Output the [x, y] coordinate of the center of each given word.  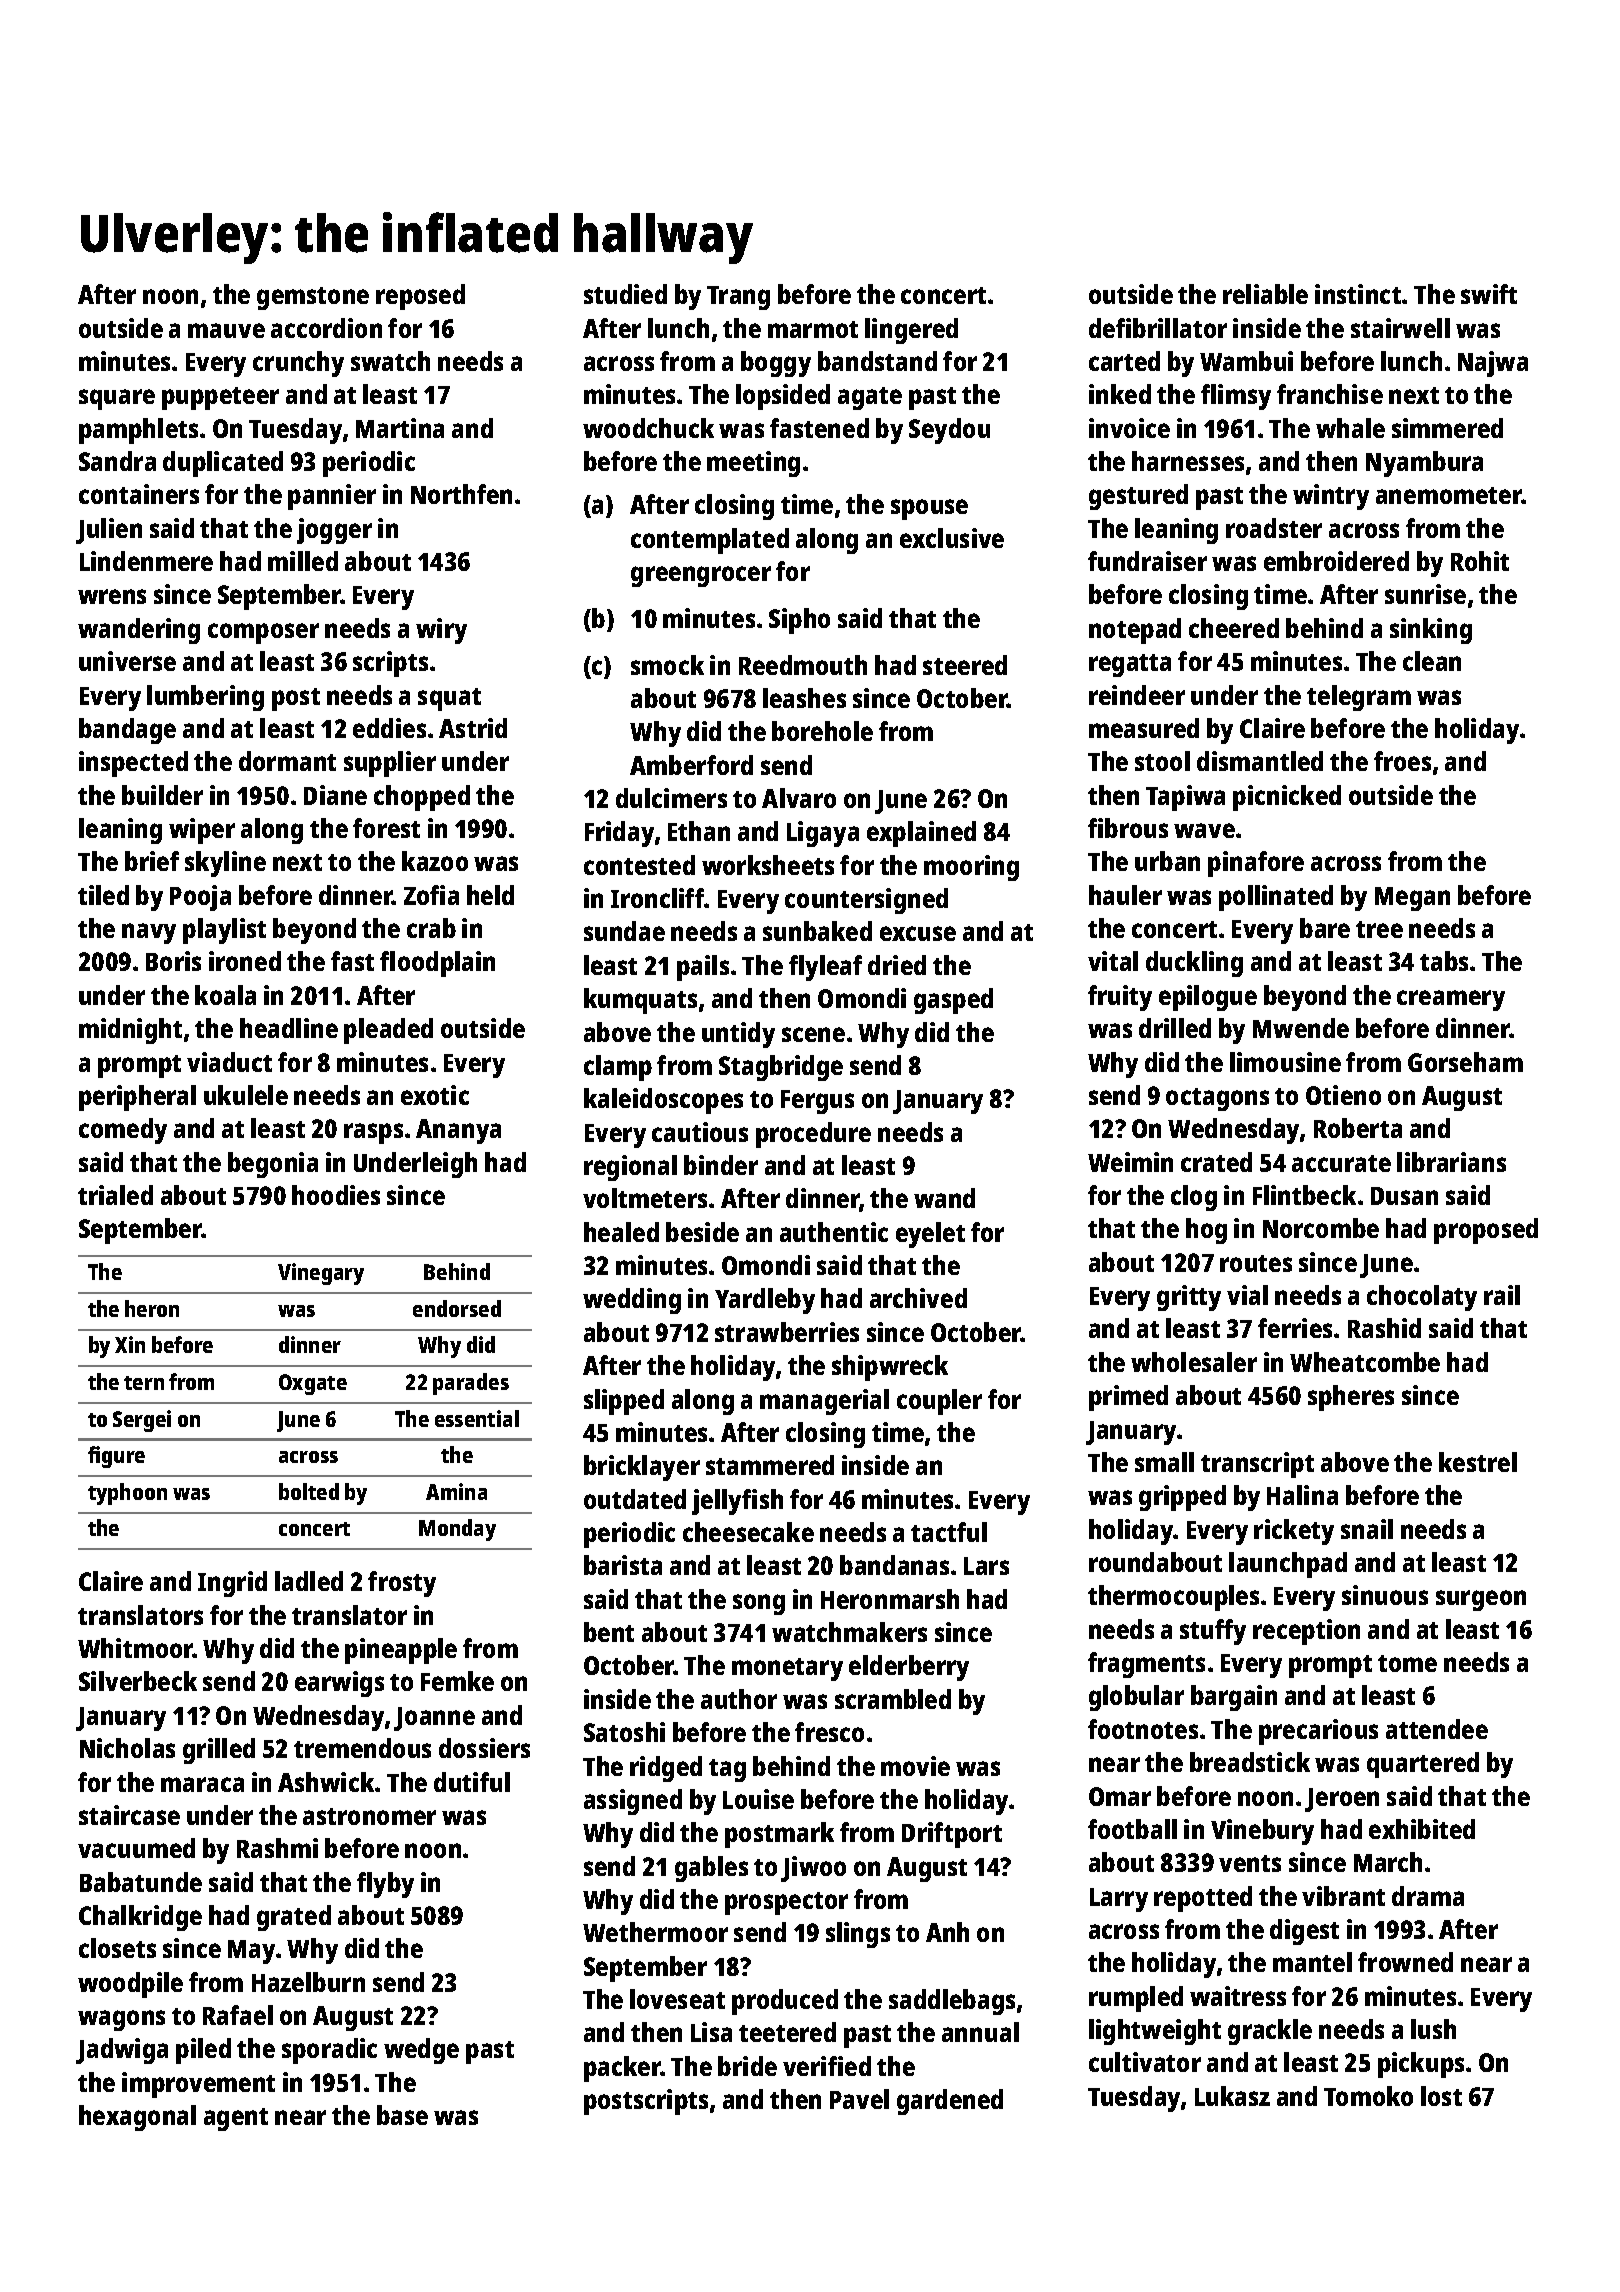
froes [1402, 761]
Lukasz [1232, 2096]
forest [386, 828]
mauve [226, 330]
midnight [130, 1031]
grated [294, 1918]
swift [1489, 294]
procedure [813, 1135]
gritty [1189, 1298]
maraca [202, 1784]
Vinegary [321, 1274]
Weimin [1130, 1162]
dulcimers [671, 798]
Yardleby [765, 1301]
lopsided [783, 397]
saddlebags [952, 2002]
